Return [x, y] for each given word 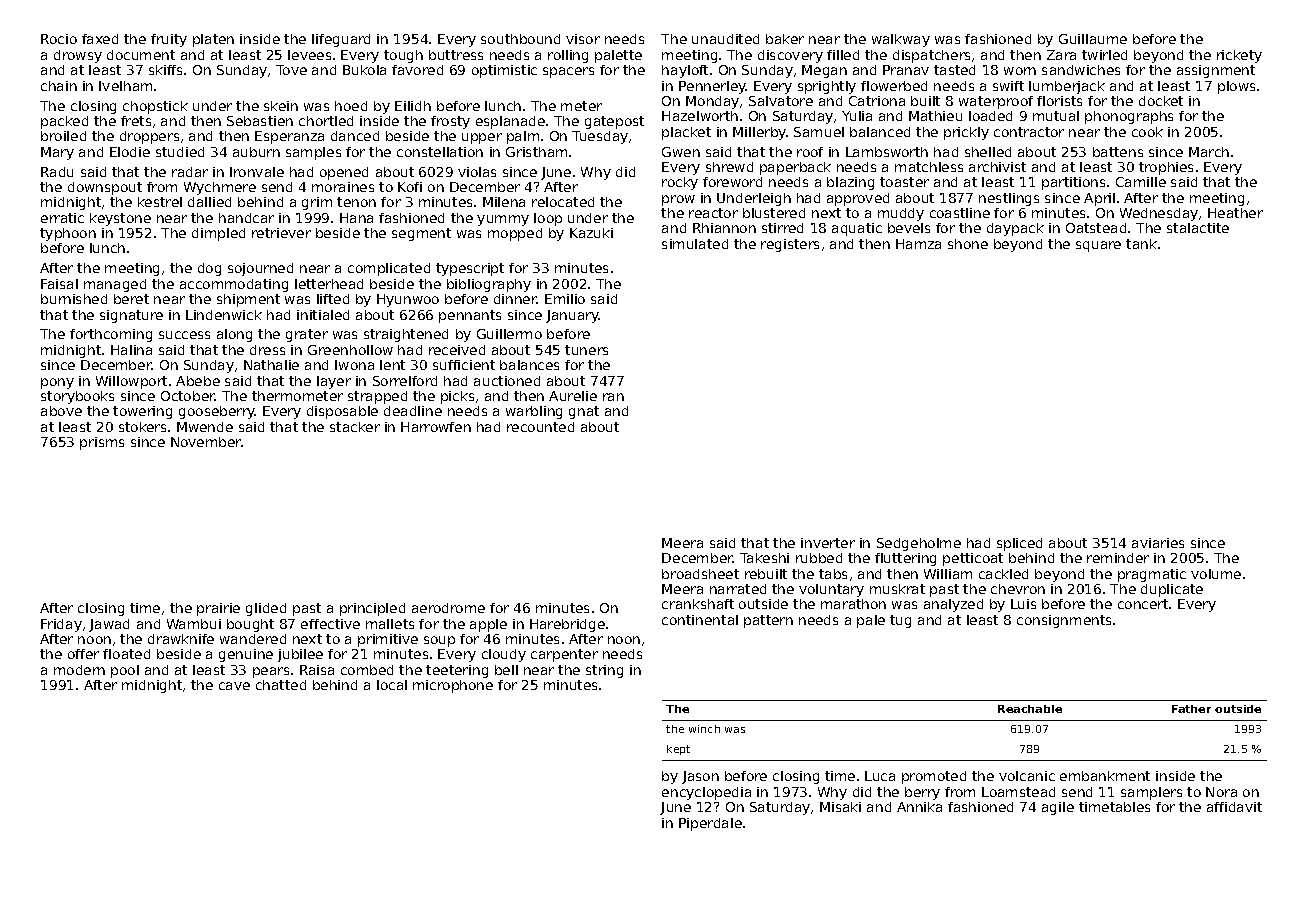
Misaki [840, 807]
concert [1143, 604]
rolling [568, 56]
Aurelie [573, 396]
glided [266, 609]
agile [1058, 808]
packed [64, 122]
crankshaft [698, 604]
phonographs [1129, 117]
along [234, 335]
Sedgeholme [919, 544]
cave [234, 686]
